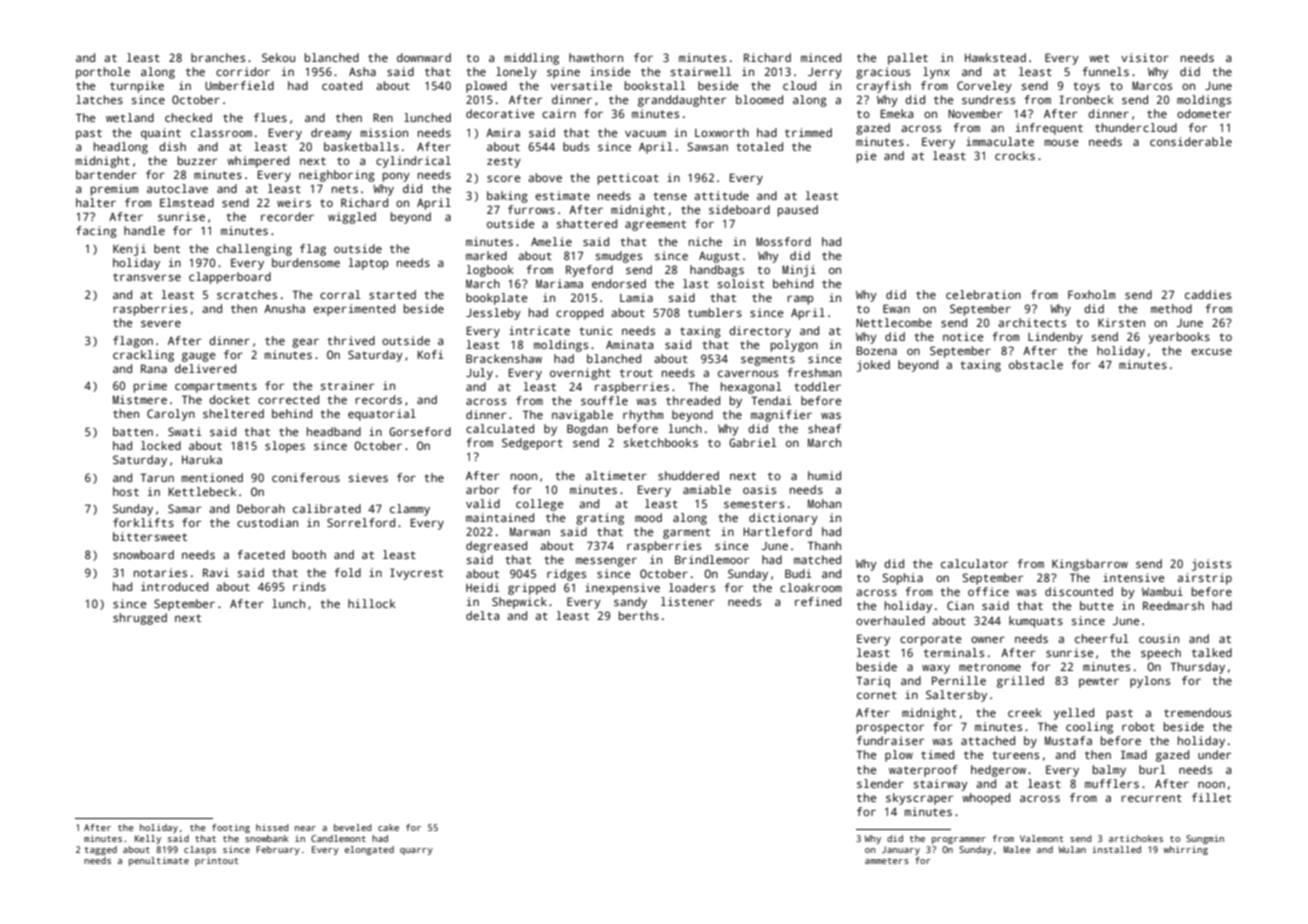 The height and width of the screenshot is (924, 1308). Describe the element at coordinates (712, 559) in the screenshot. I see `Brindlemoor` at that location.
